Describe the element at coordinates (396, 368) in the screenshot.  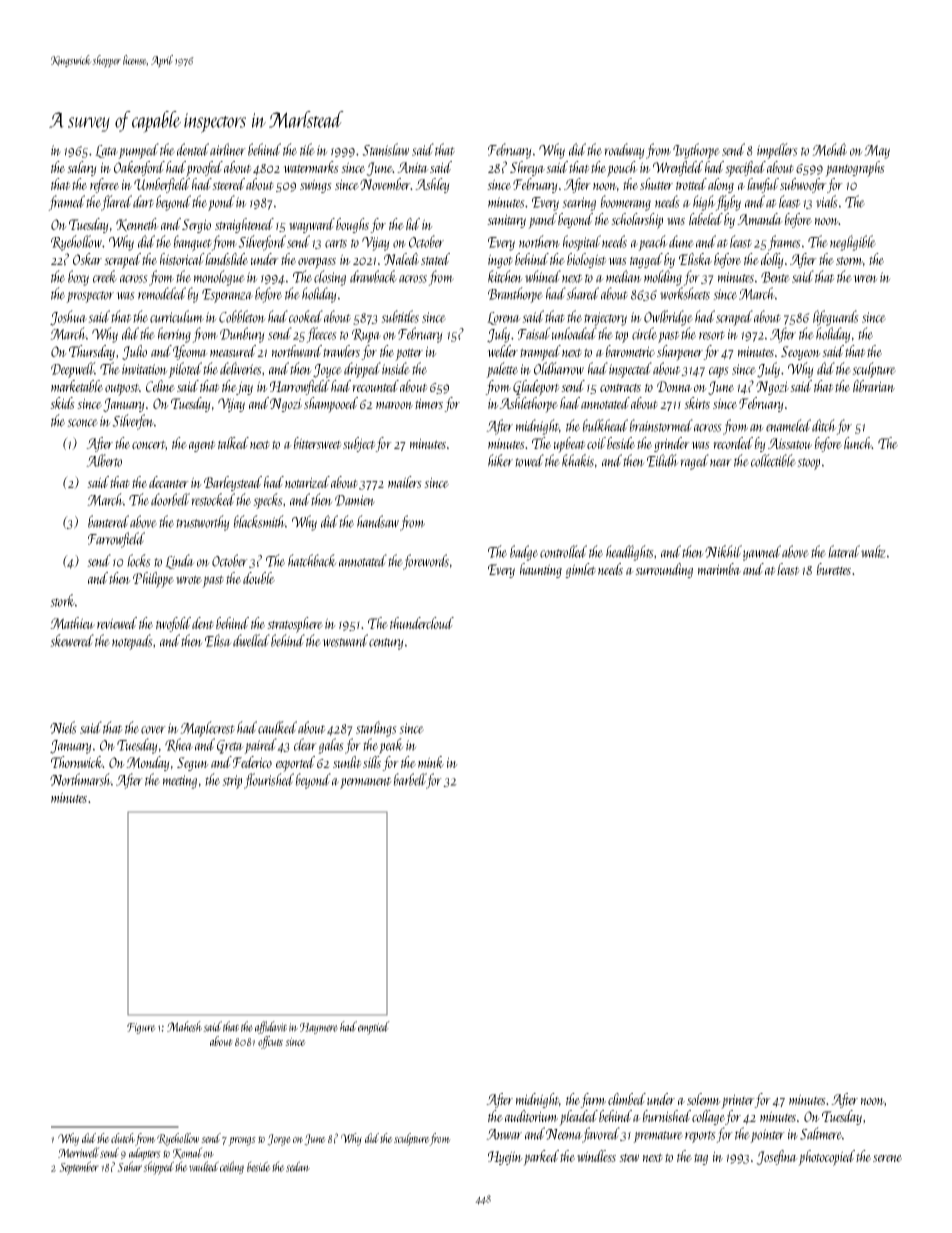
I see `inside` at that location.
